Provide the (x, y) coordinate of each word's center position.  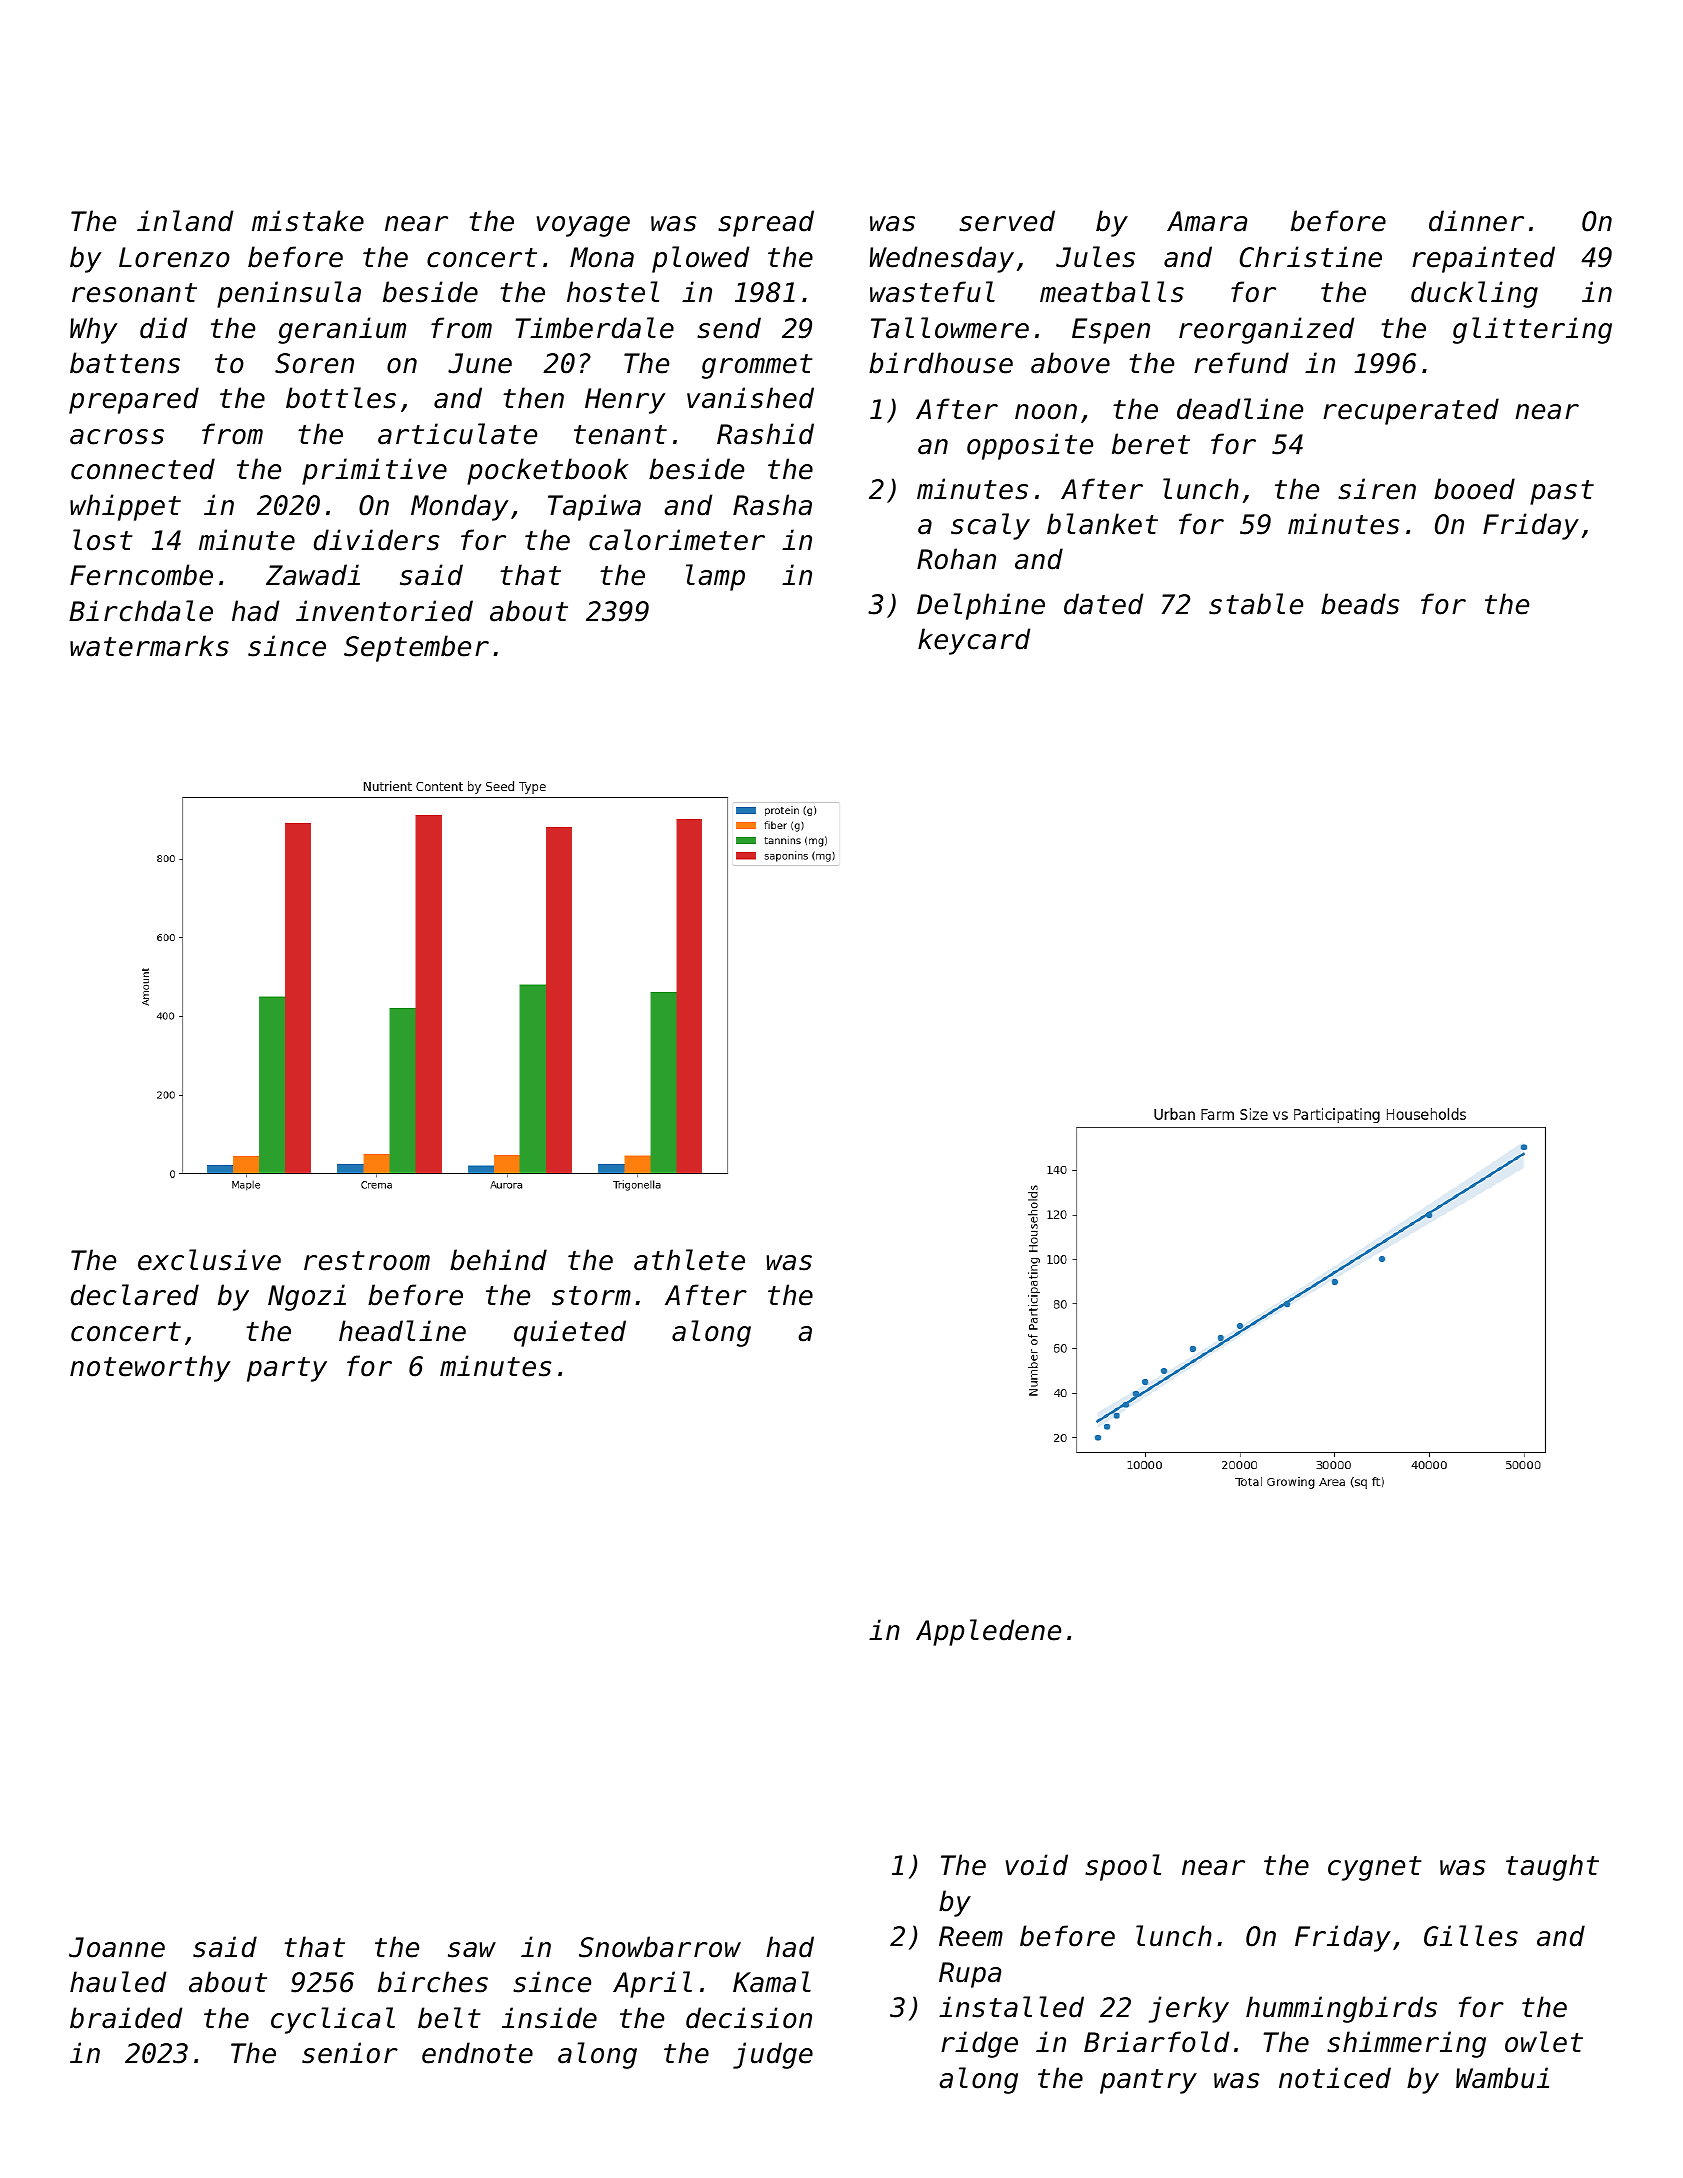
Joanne (117, 1947)
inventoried (384, 611)
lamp (715, 577)
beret (1151, 444)
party (287, 1369)
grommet (757, 366)
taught (1552, 1867)
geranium (342, 330)
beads (1360, 604)
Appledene (988, 1632)
